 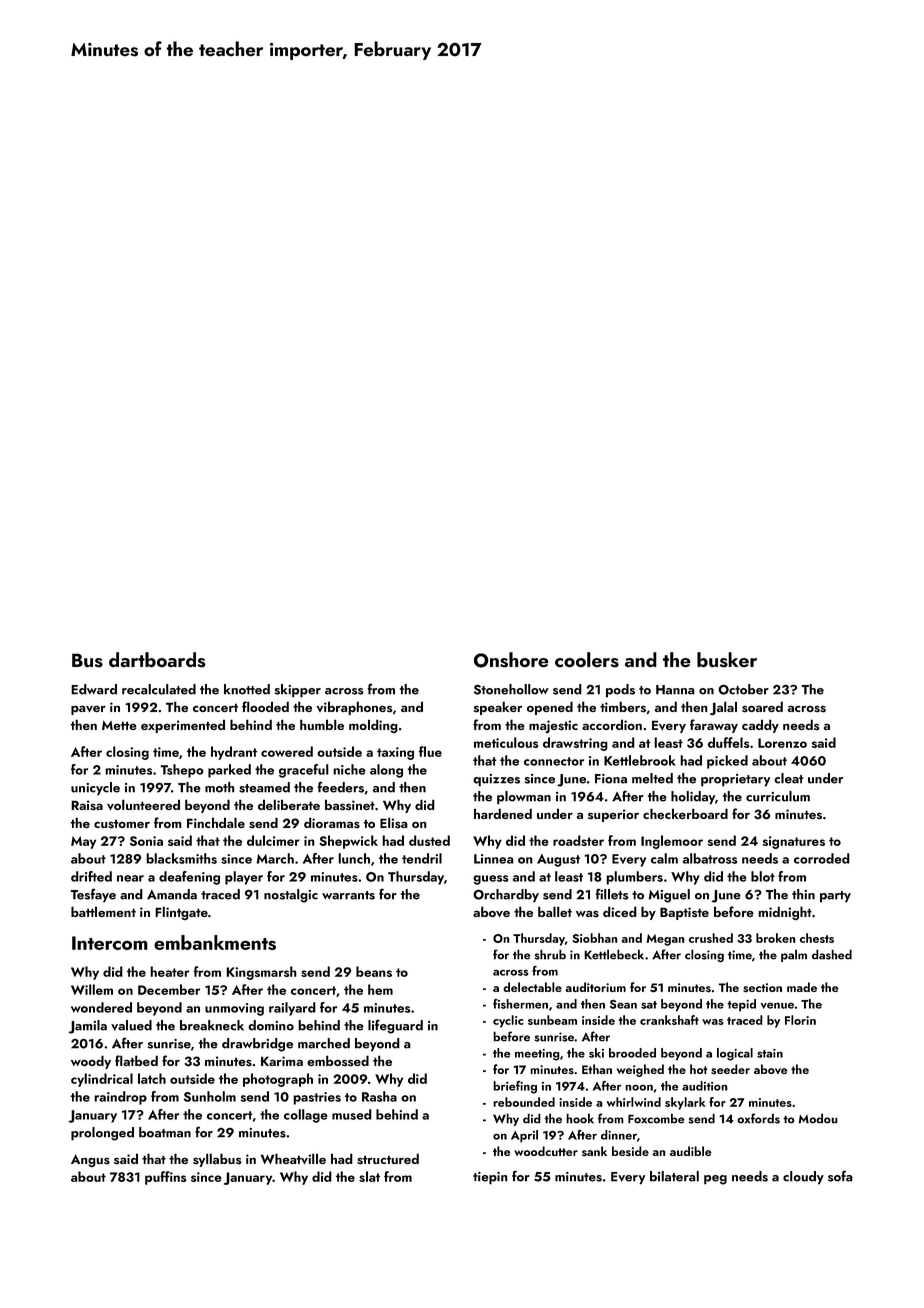 What do you see at coordinates (714, 726) in the screenshot?
I see `faraway` at bounding box center [714, 726].
